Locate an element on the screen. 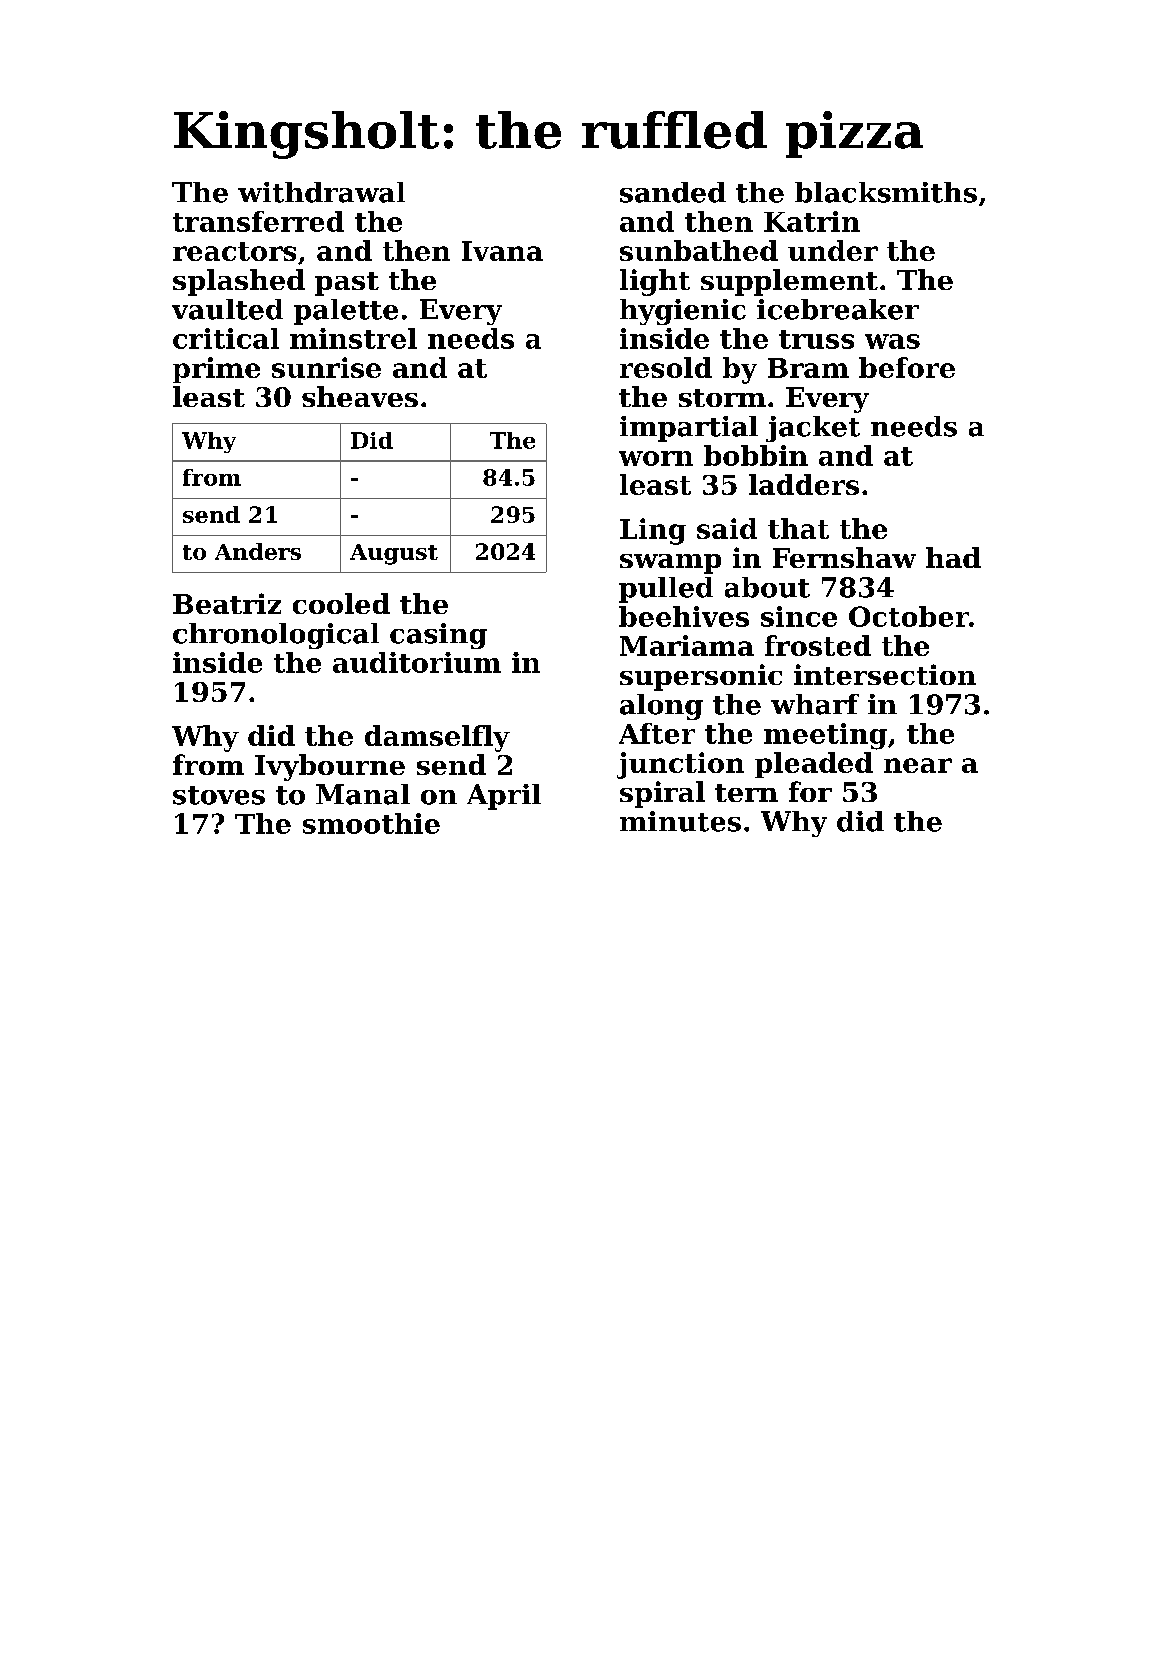 Image resolution: width=1165 pixels, height=1654 pixels. chronological is located at coordinates (276, 636).
